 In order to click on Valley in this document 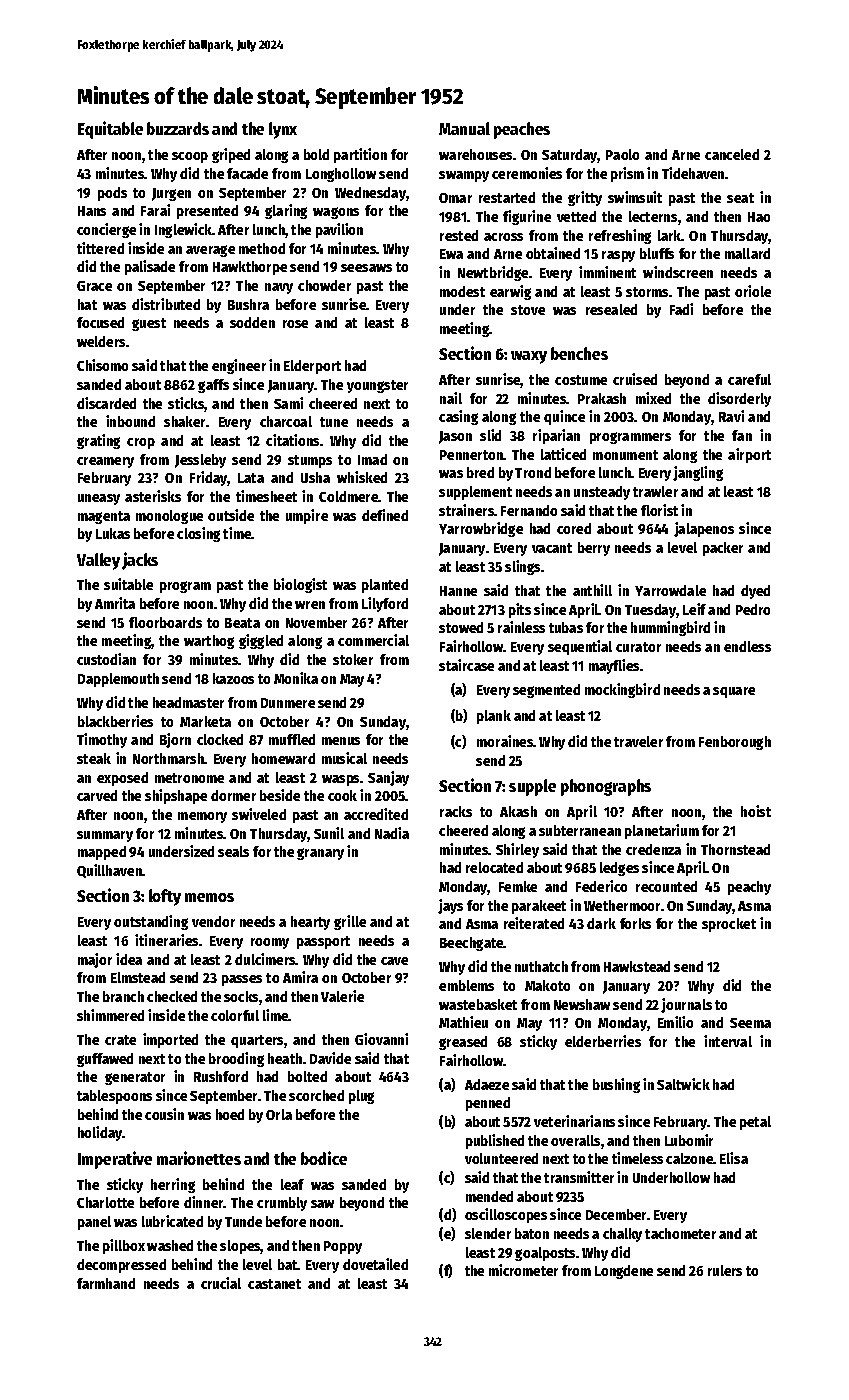, I will do `click(98, 561)`.
